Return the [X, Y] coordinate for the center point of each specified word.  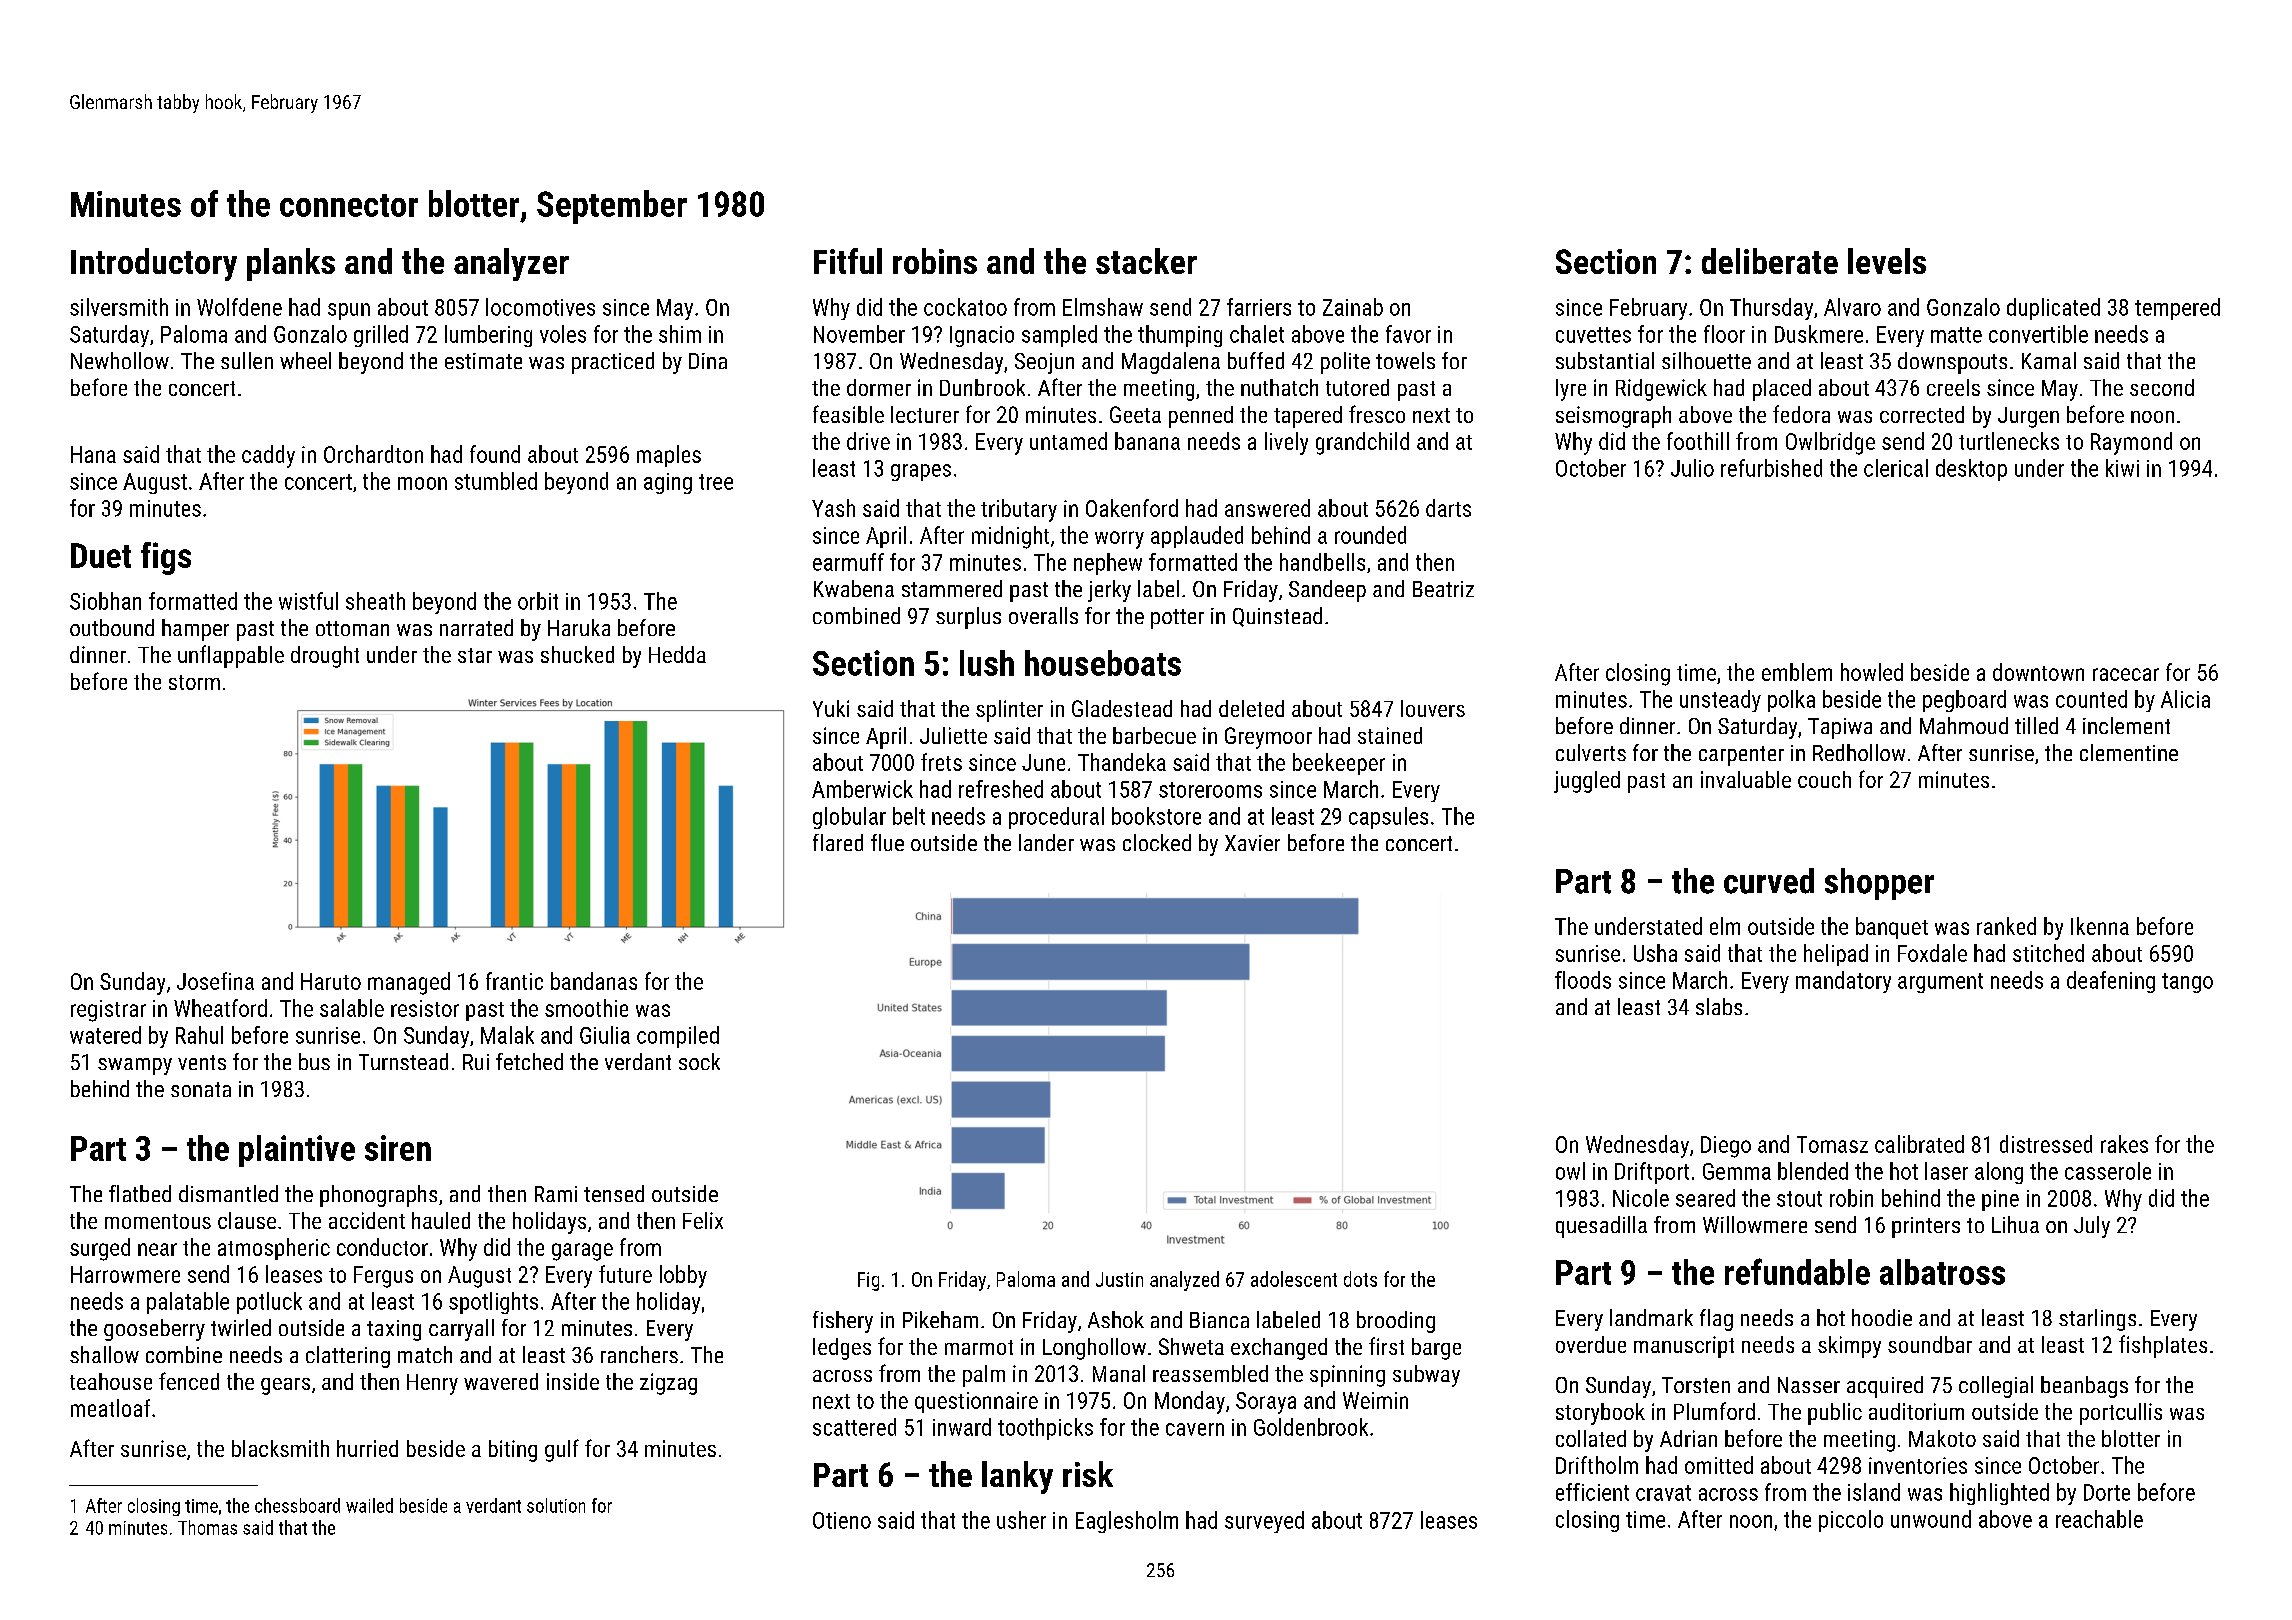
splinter [1009, 711]
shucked [577, 654]
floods [1583, 980]
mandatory [1843, 982]
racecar [2126, 674]
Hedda [677, 654]
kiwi [2122, 468]
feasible [848, 414]
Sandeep [1327, 591]
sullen [247, 360]
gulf [562, 1450]
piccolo [1851, 1521]
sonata [201, 1089]
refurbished [1771, 468]
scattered [854, 1427]
